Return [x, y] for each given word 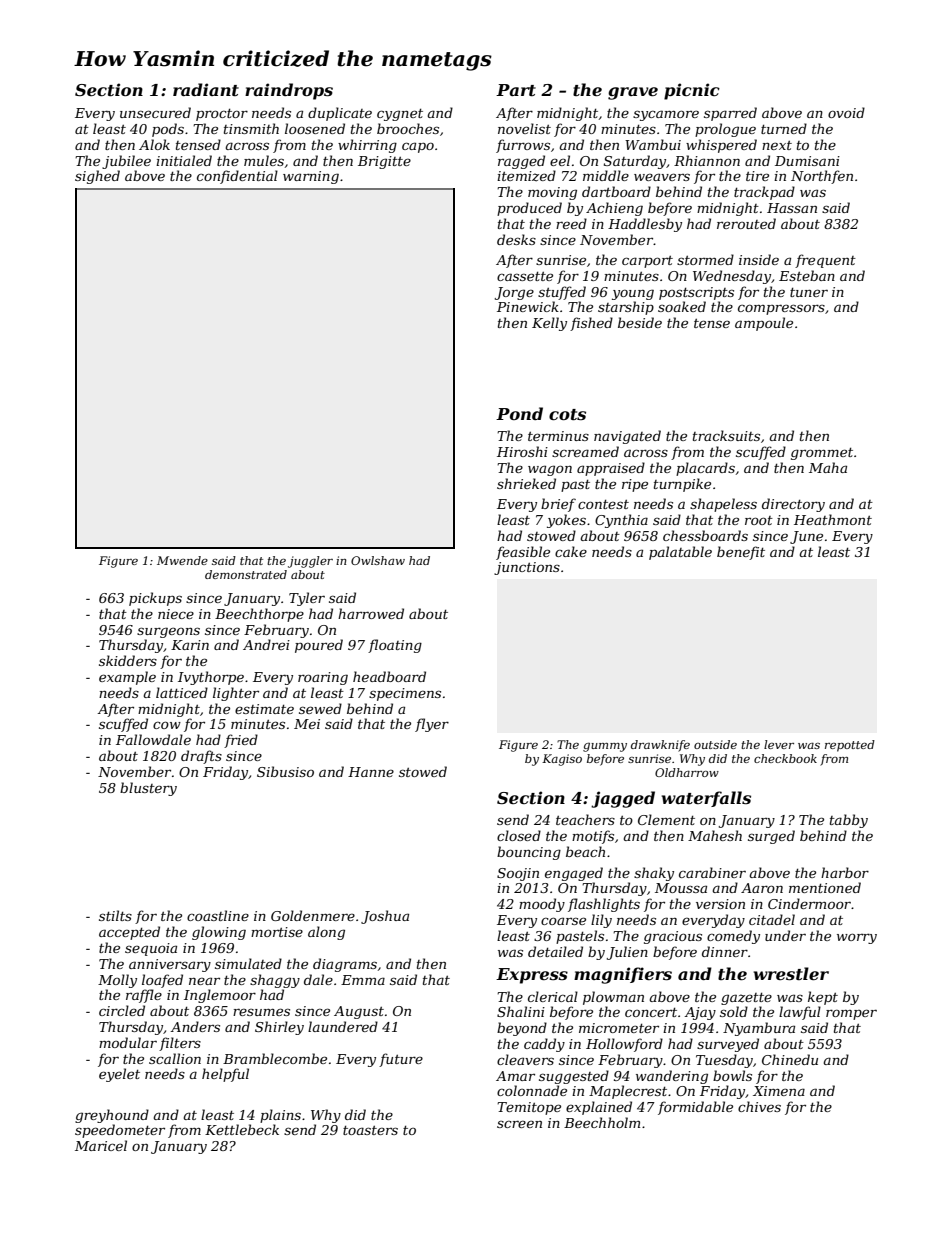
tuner [809, 292]
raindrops [289, 91]
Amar [515, 1076]
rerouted [746, 223]
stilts [115, 915]
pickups [155, 599]
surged [771, 837]
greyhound [112, 1116]
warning [311, 177]
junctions [527, 568]
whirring [367, 146]
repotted [850, 746]
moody [542, 905]
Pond [519, 413]
